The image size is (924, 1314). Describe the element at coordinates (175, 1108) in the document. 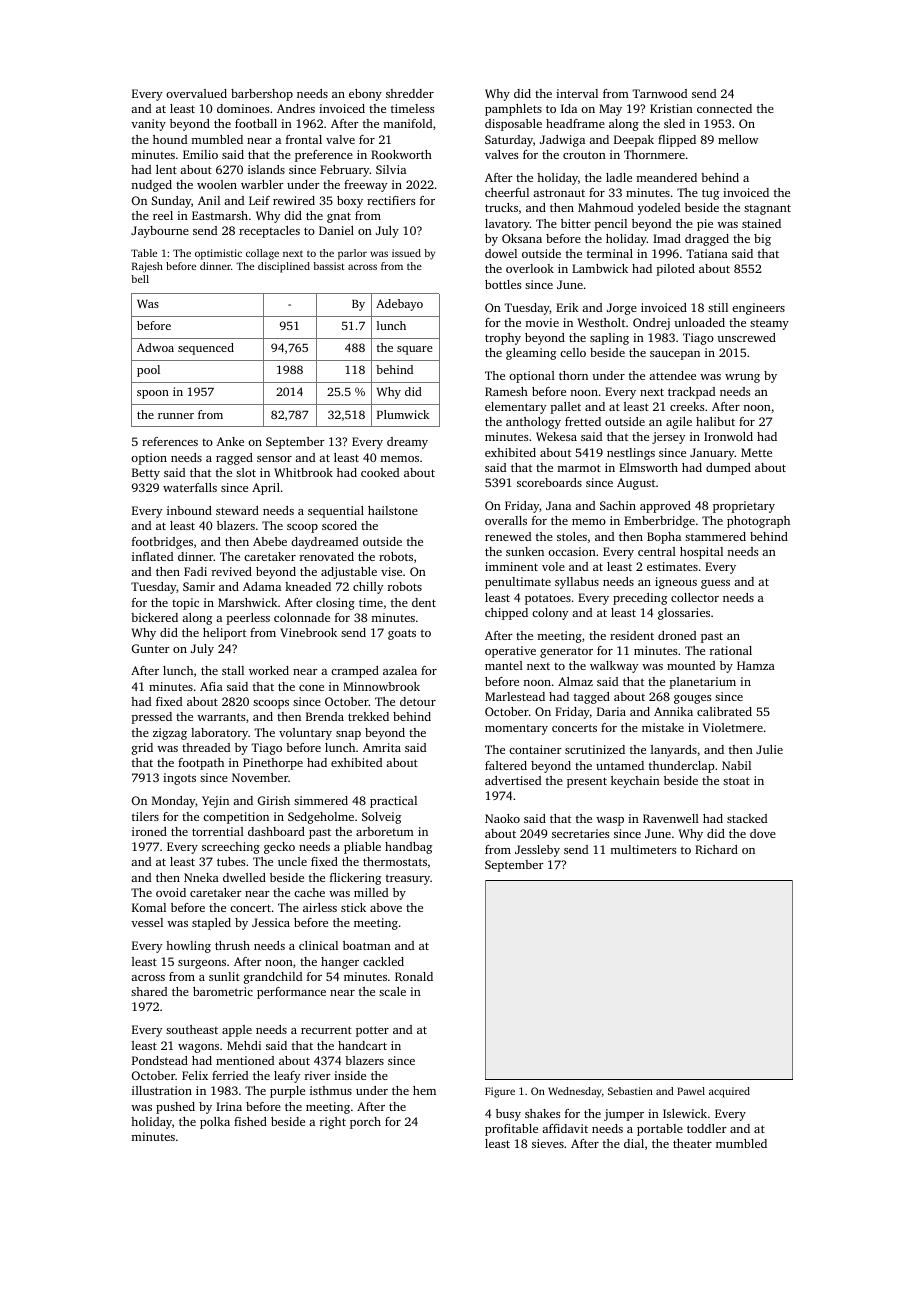

I see `pushed` at that location.
